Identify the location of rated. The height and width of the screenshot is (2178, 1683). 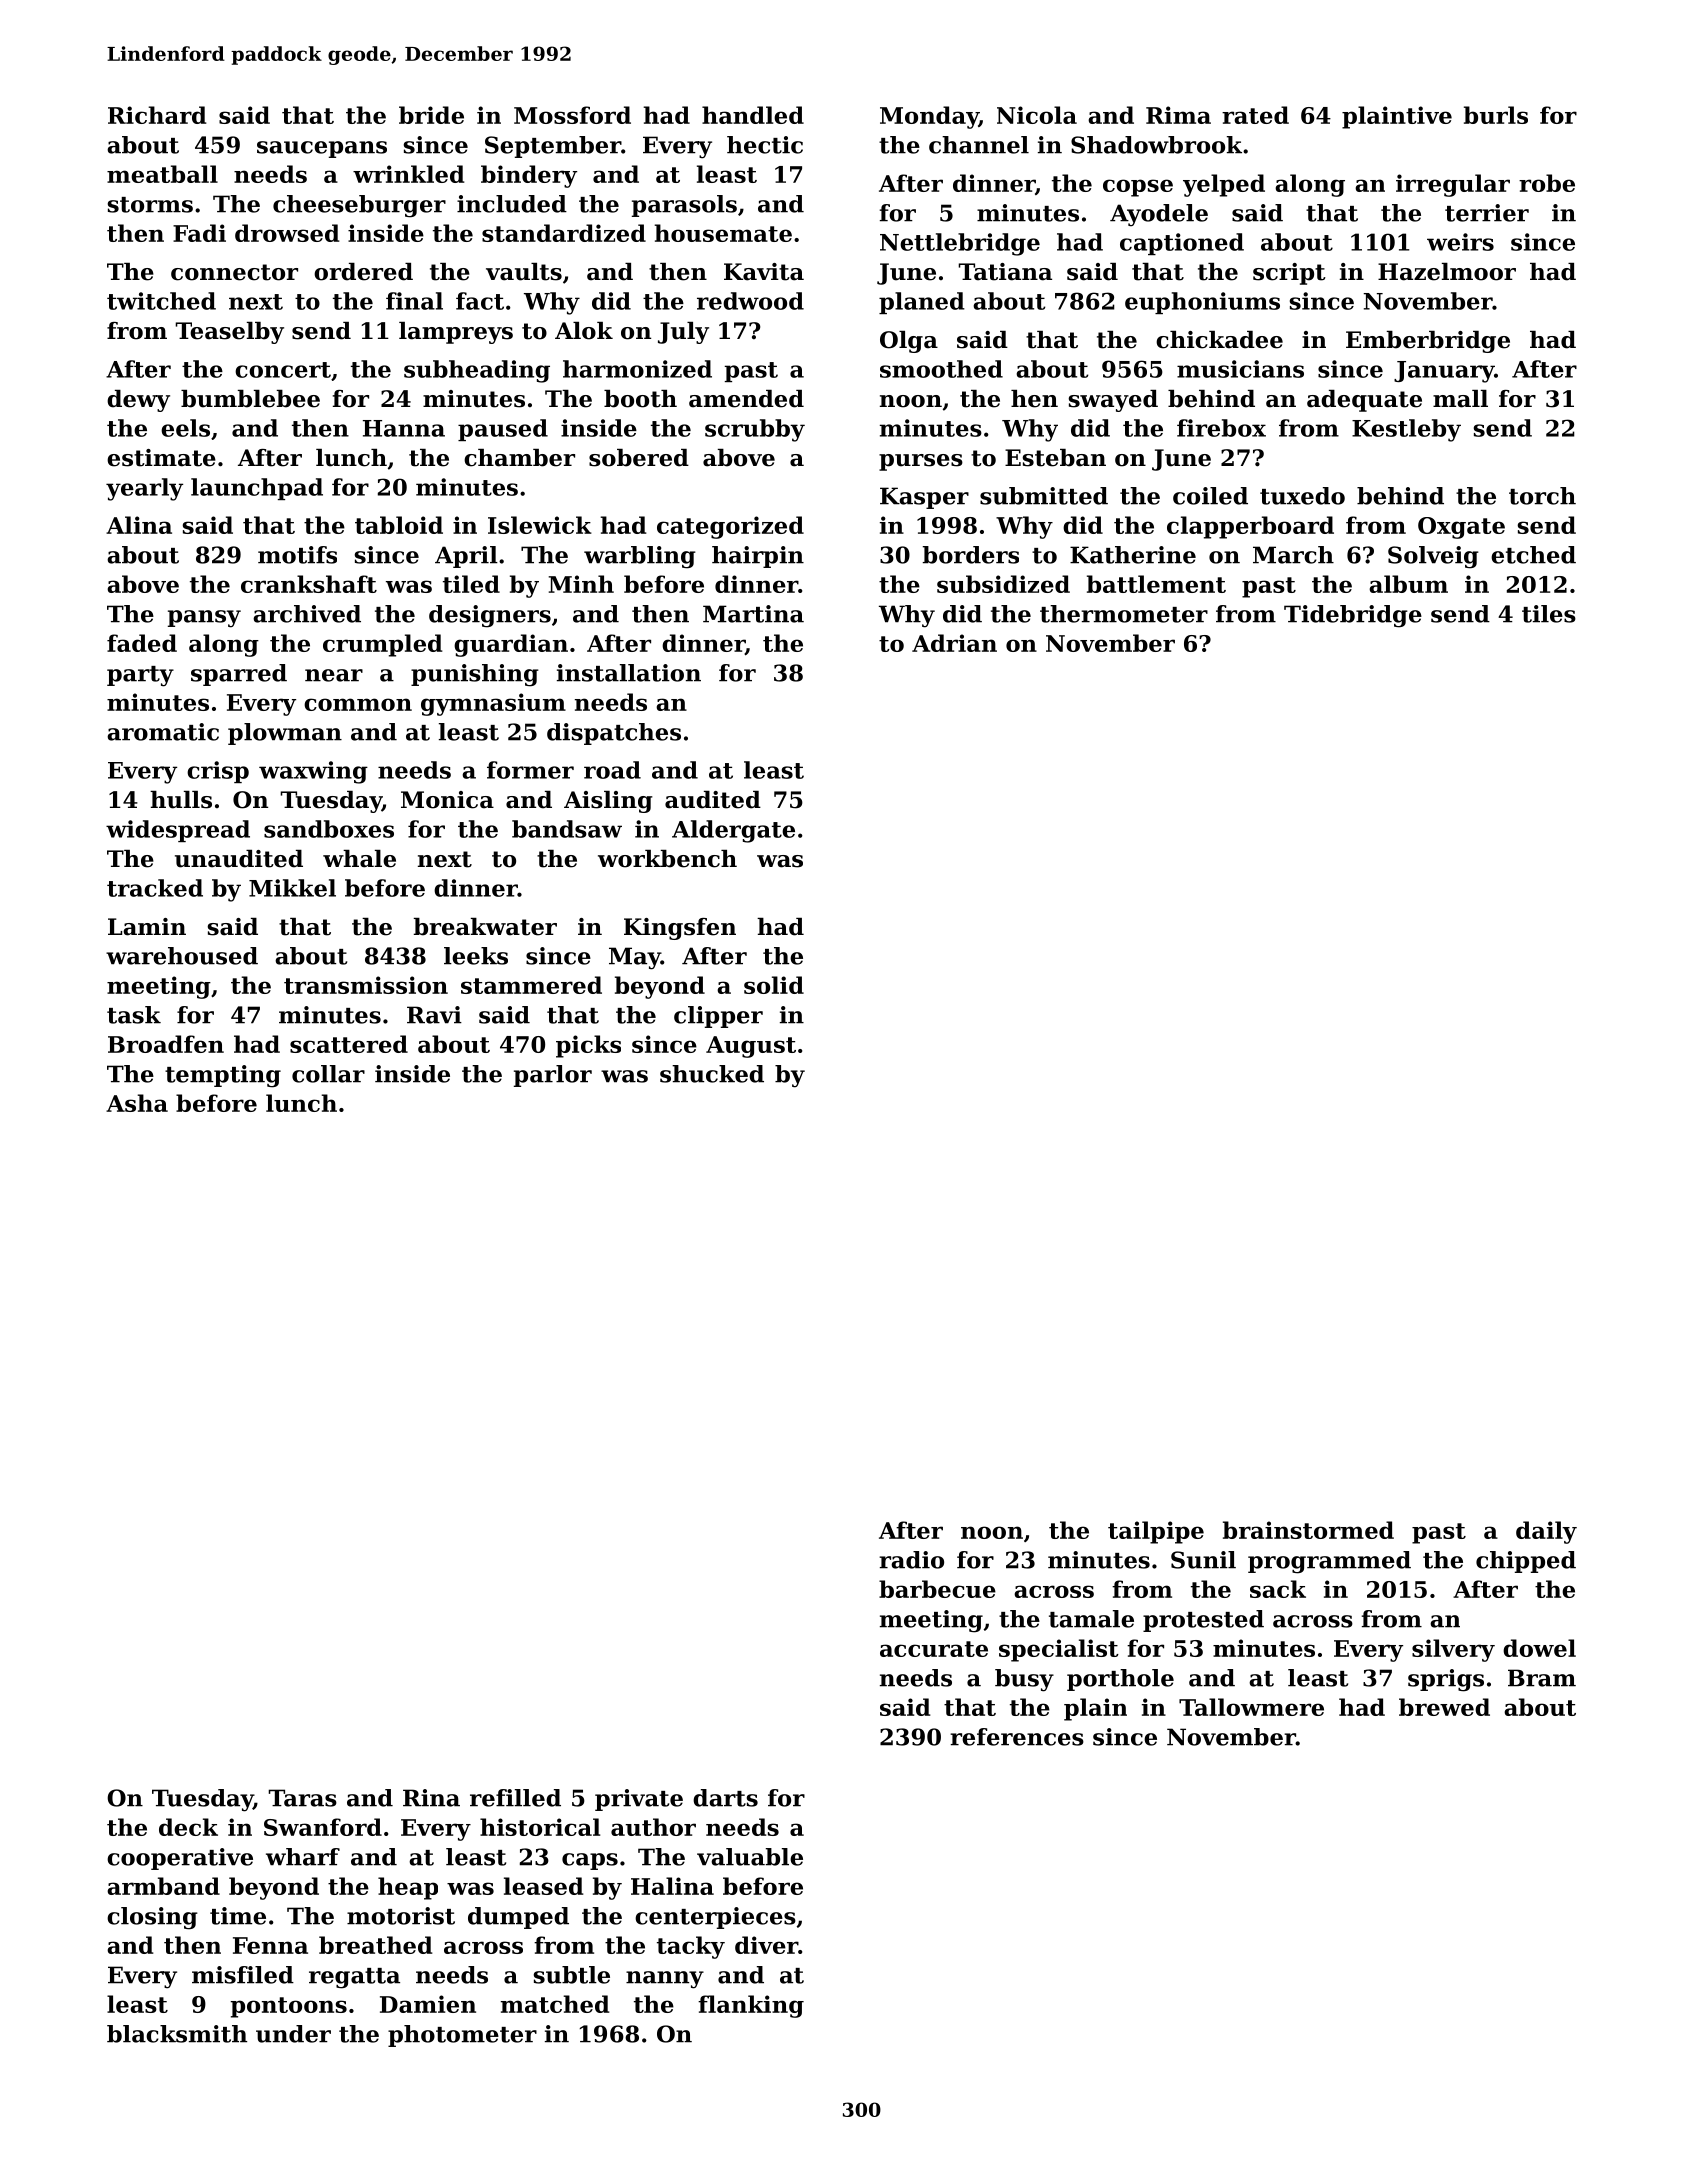
(1255, 115).
